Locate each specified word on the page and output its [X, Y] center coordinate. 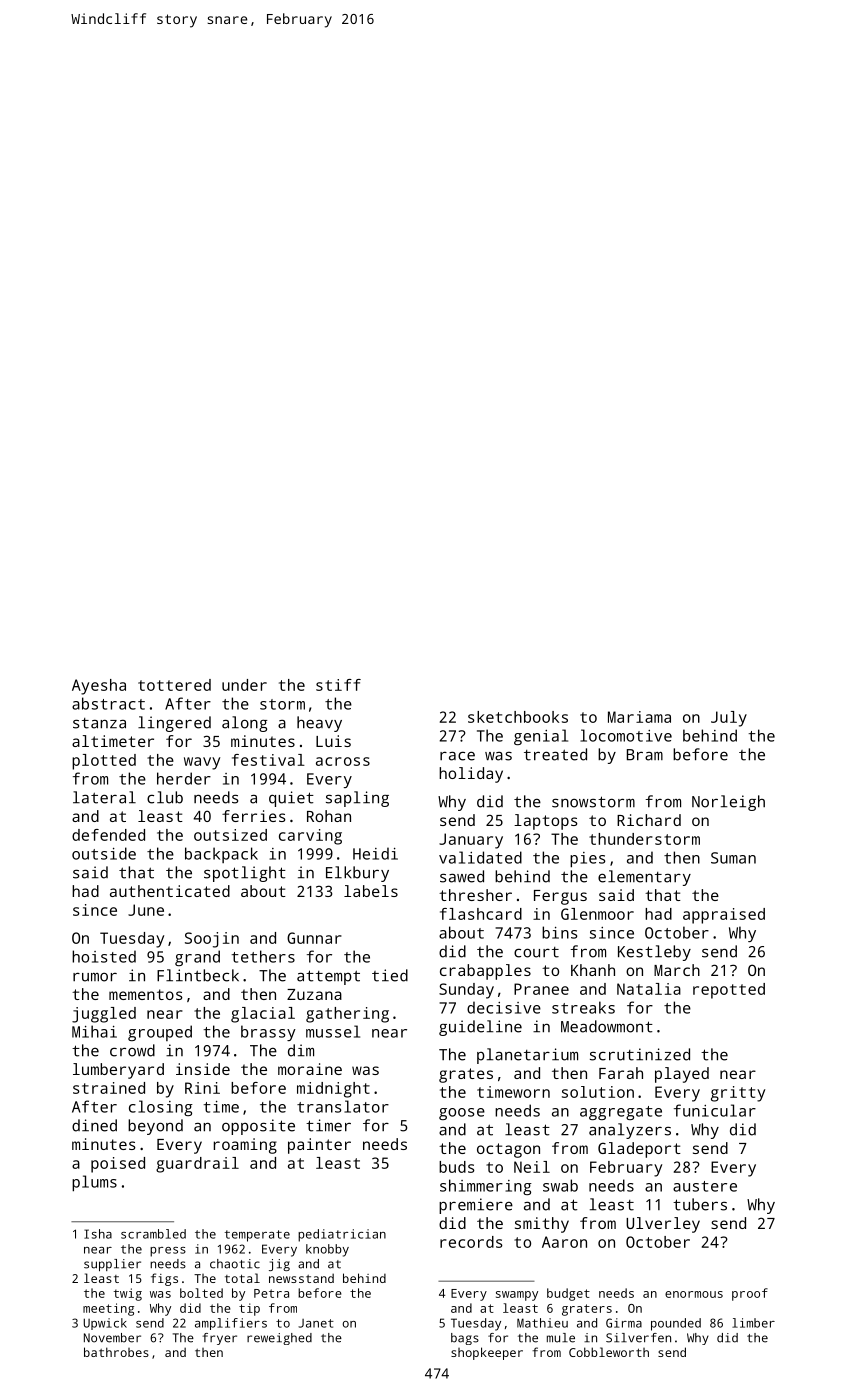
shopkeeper [487, 1353]
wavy [202, 763]
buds [457, 1167]
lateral [104, 797]
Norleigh [728, 803]
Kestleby [654, 953]
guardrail [197, 1165]
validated [480, 857]
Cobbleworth [609, 1352]
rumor [95, 977]
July [729, 719]
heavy [319, 724]
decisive [504, 1007]
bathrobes [116, 1352]
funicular [715, 1110]
